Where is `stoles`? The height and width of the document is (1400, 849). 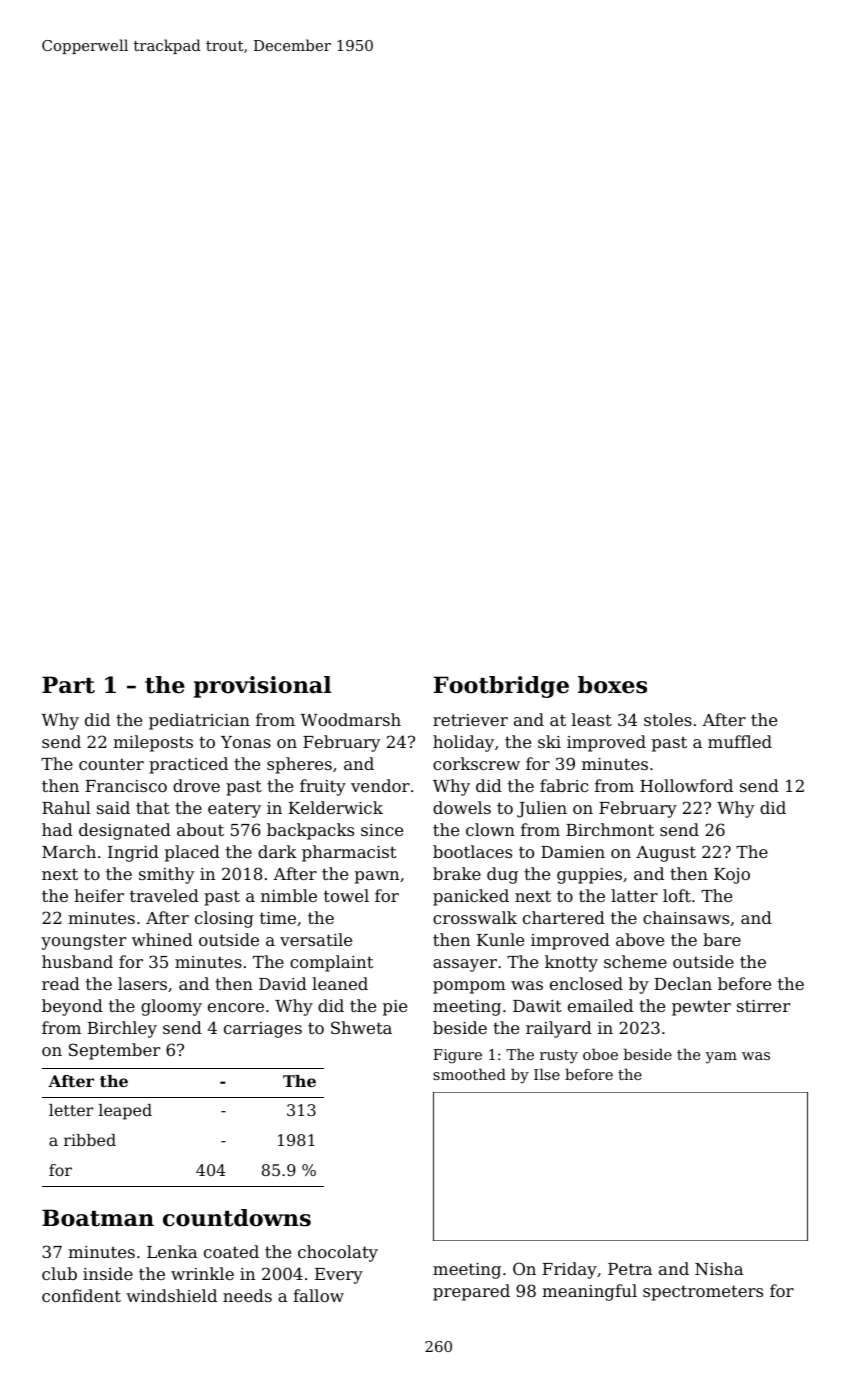
stoles is located at coordinates (668, 719).
